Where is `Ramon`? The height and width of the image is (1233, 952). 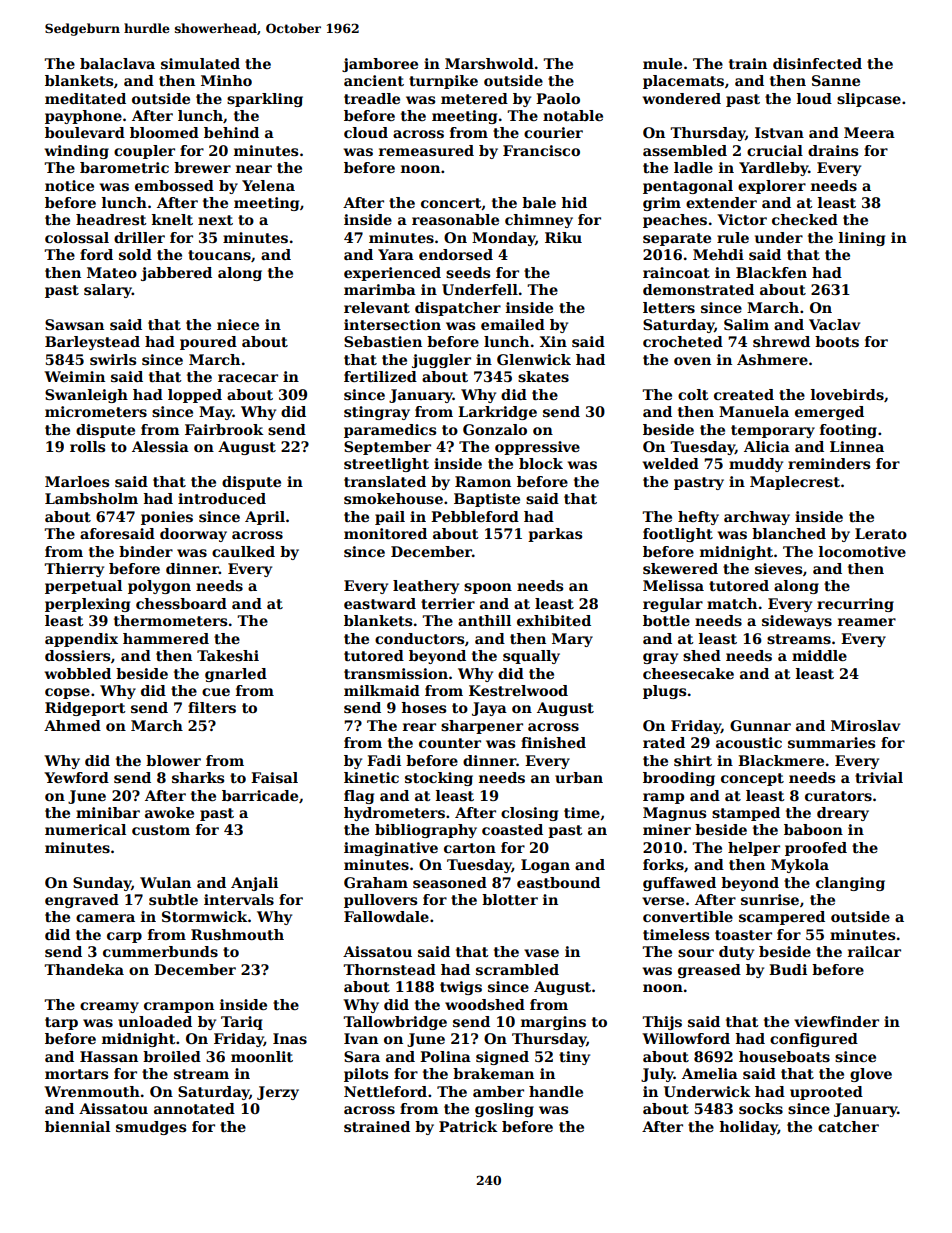
Ramon is located at coordinates (483, 481).
